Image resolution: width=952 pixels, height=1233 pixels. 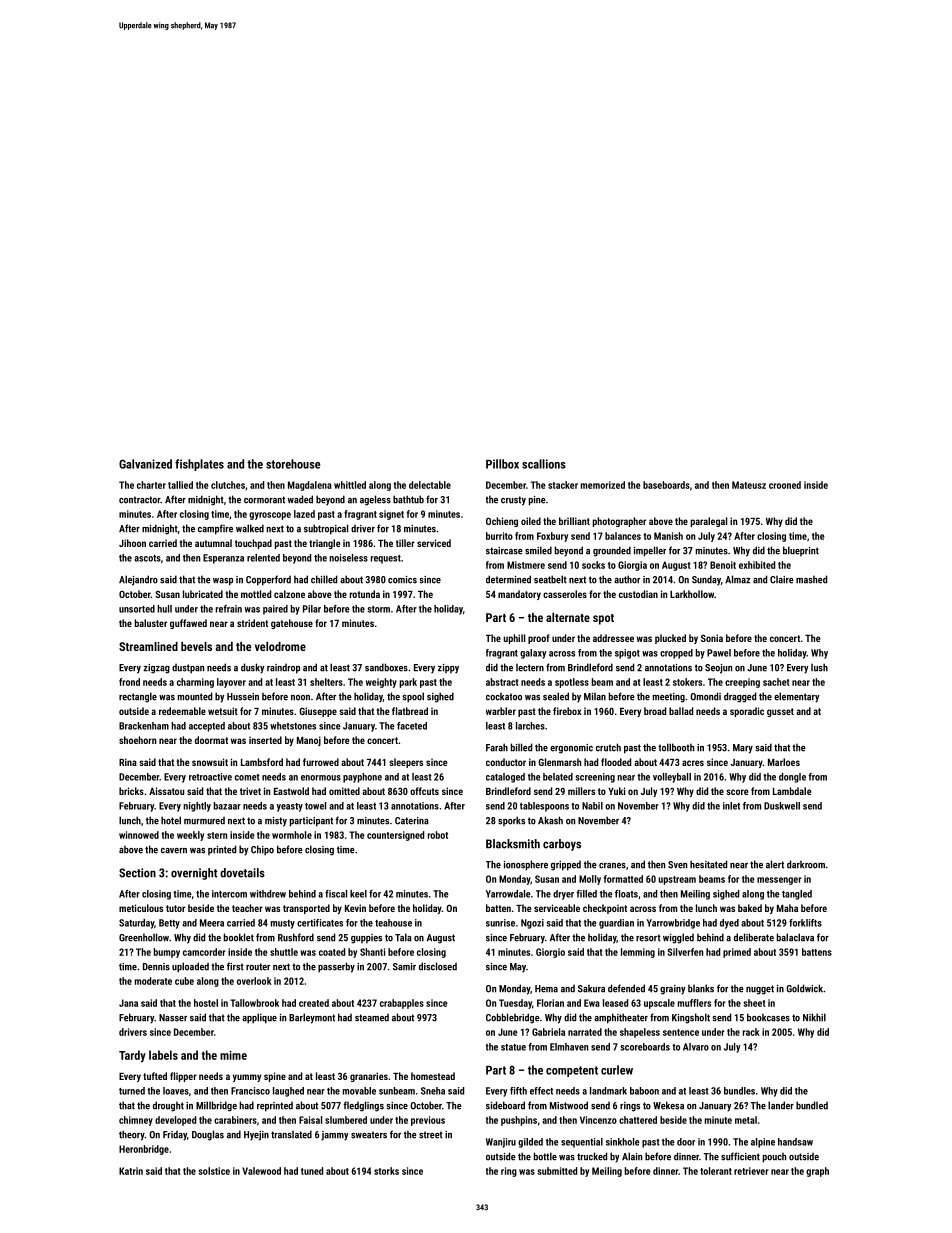 I want to click on request, so click(x=386, y=559).
